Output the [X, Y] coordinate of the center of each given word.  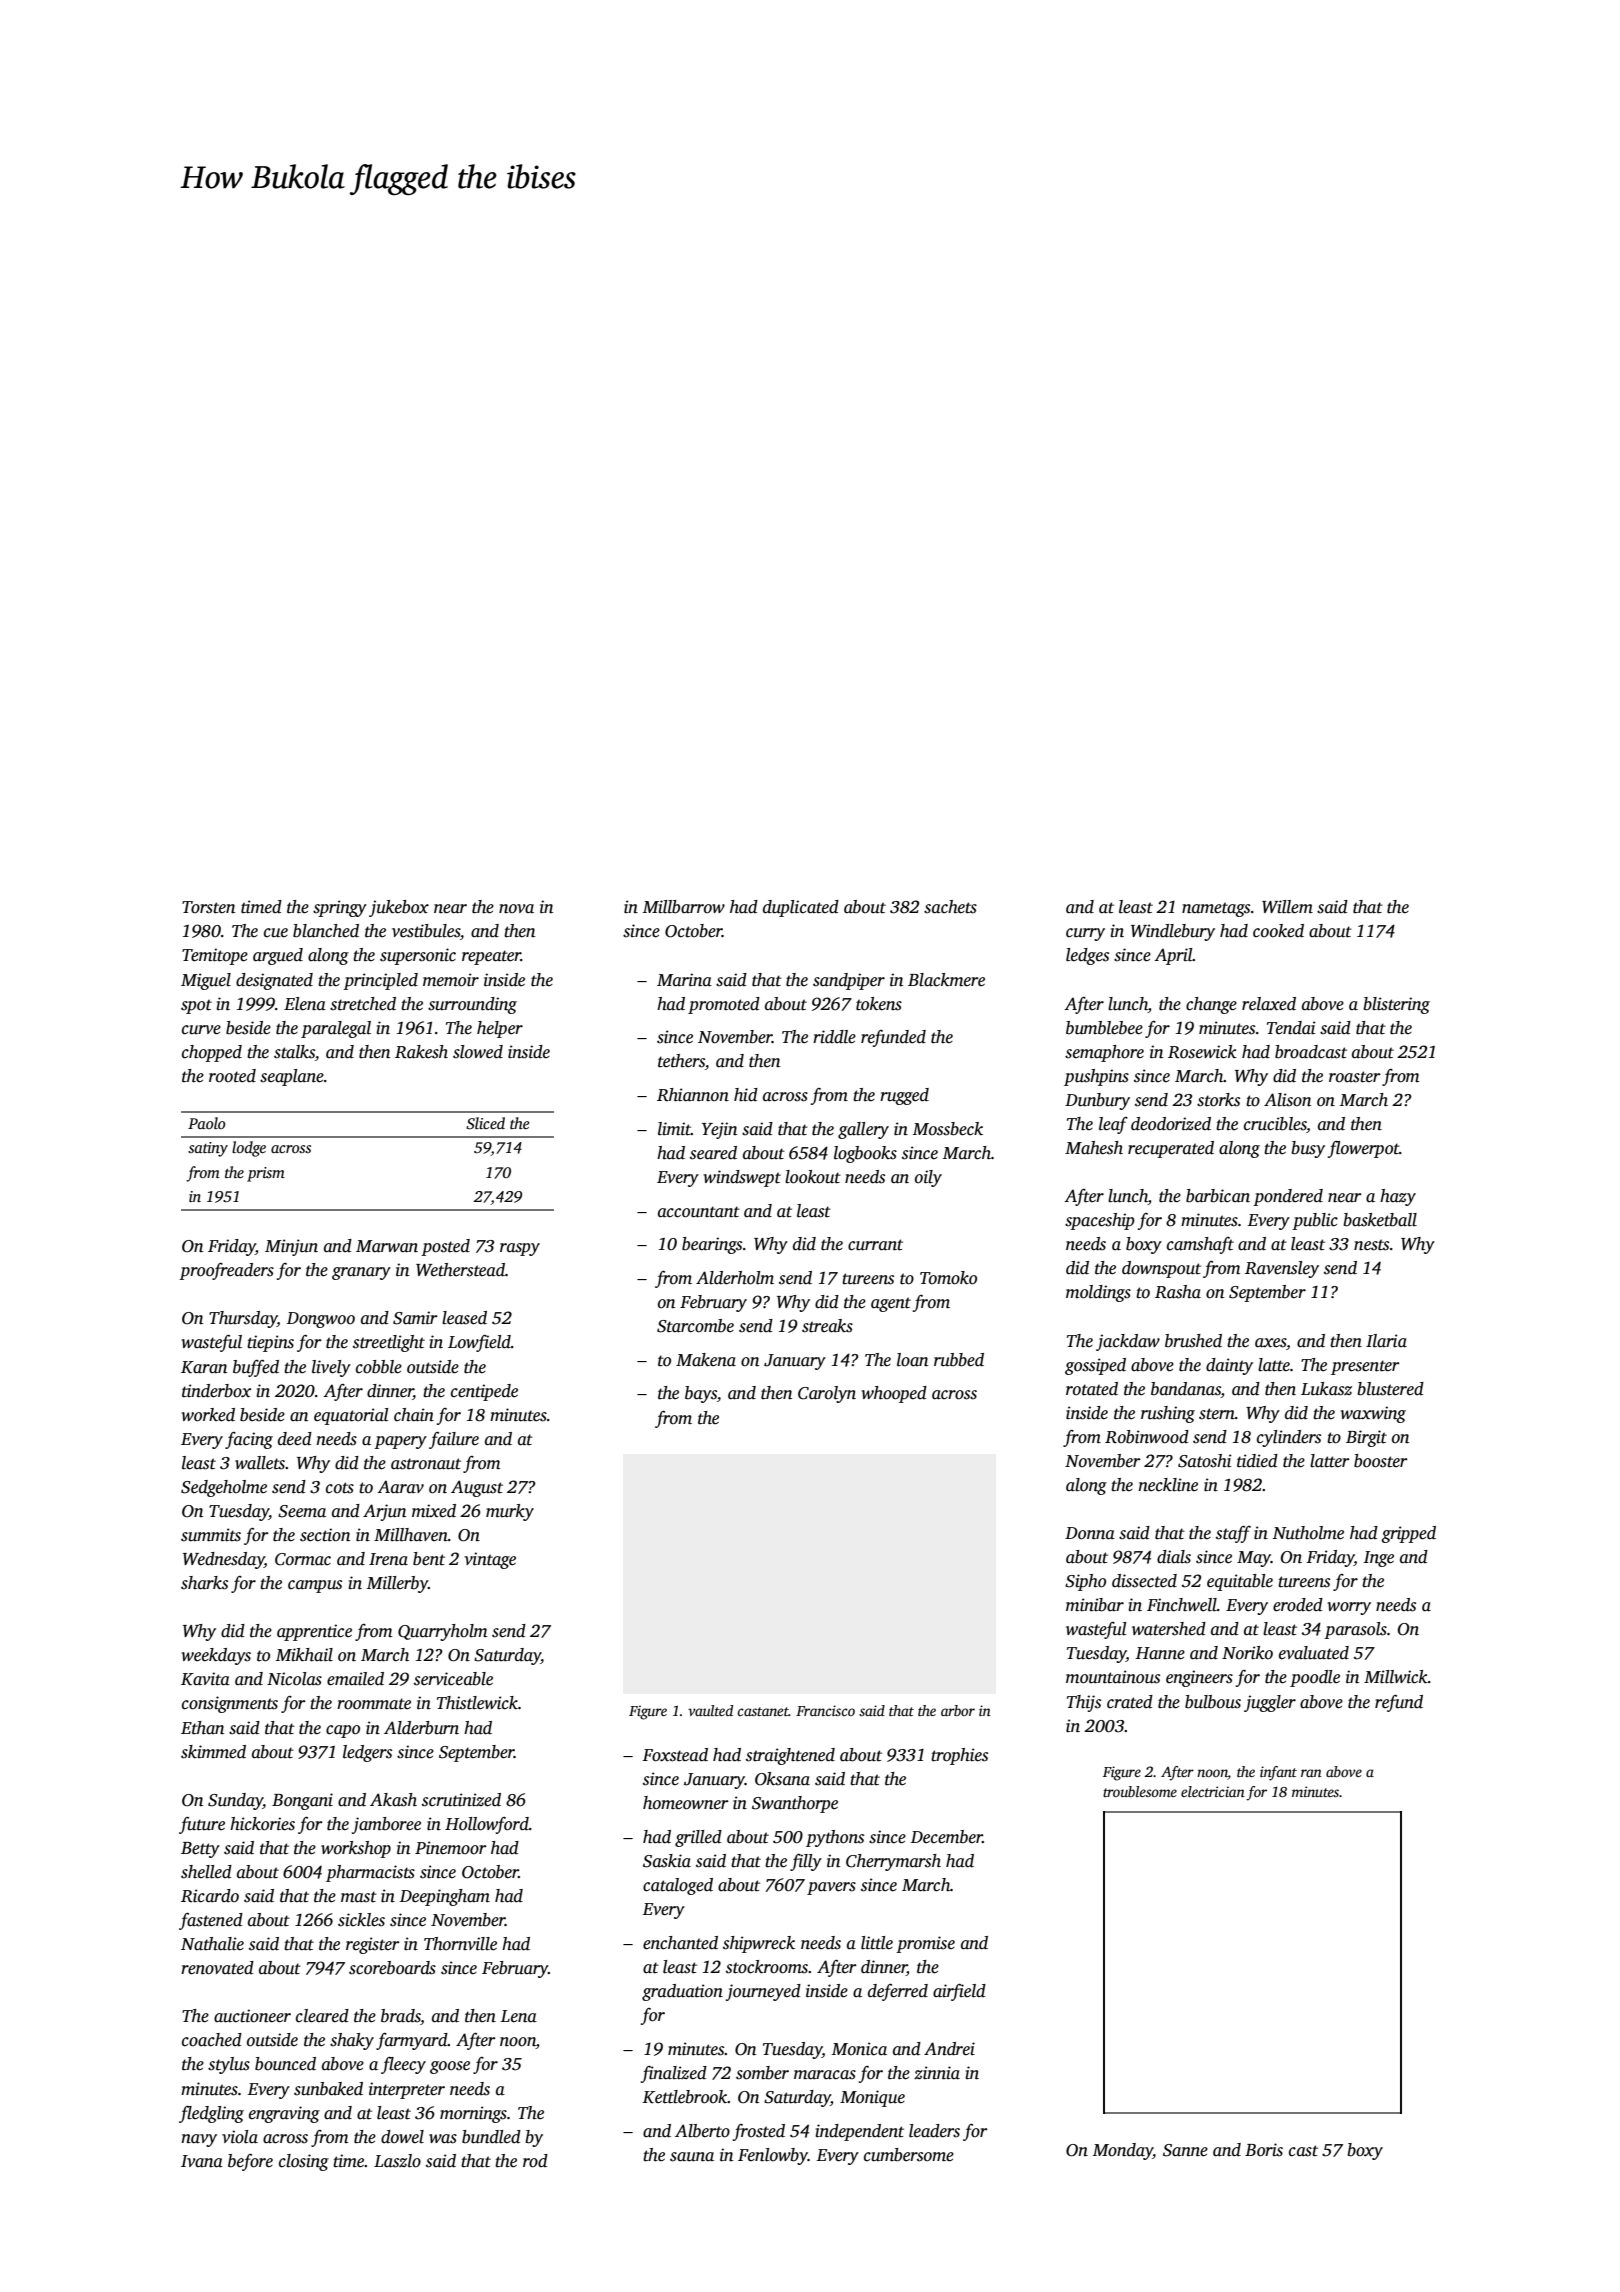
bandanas [1186, 1389]
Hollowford [487, 1825]
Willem [1287, 907]
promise [925, 1944]
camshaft [1200, 1245]
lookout [813, 1177]
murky [510, 1512]
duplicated [801, 908]
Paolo [206, 1123]
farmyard [412, 2041]
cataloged [678, 1886]
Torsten [208, 907]
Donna [1090, 1533]
